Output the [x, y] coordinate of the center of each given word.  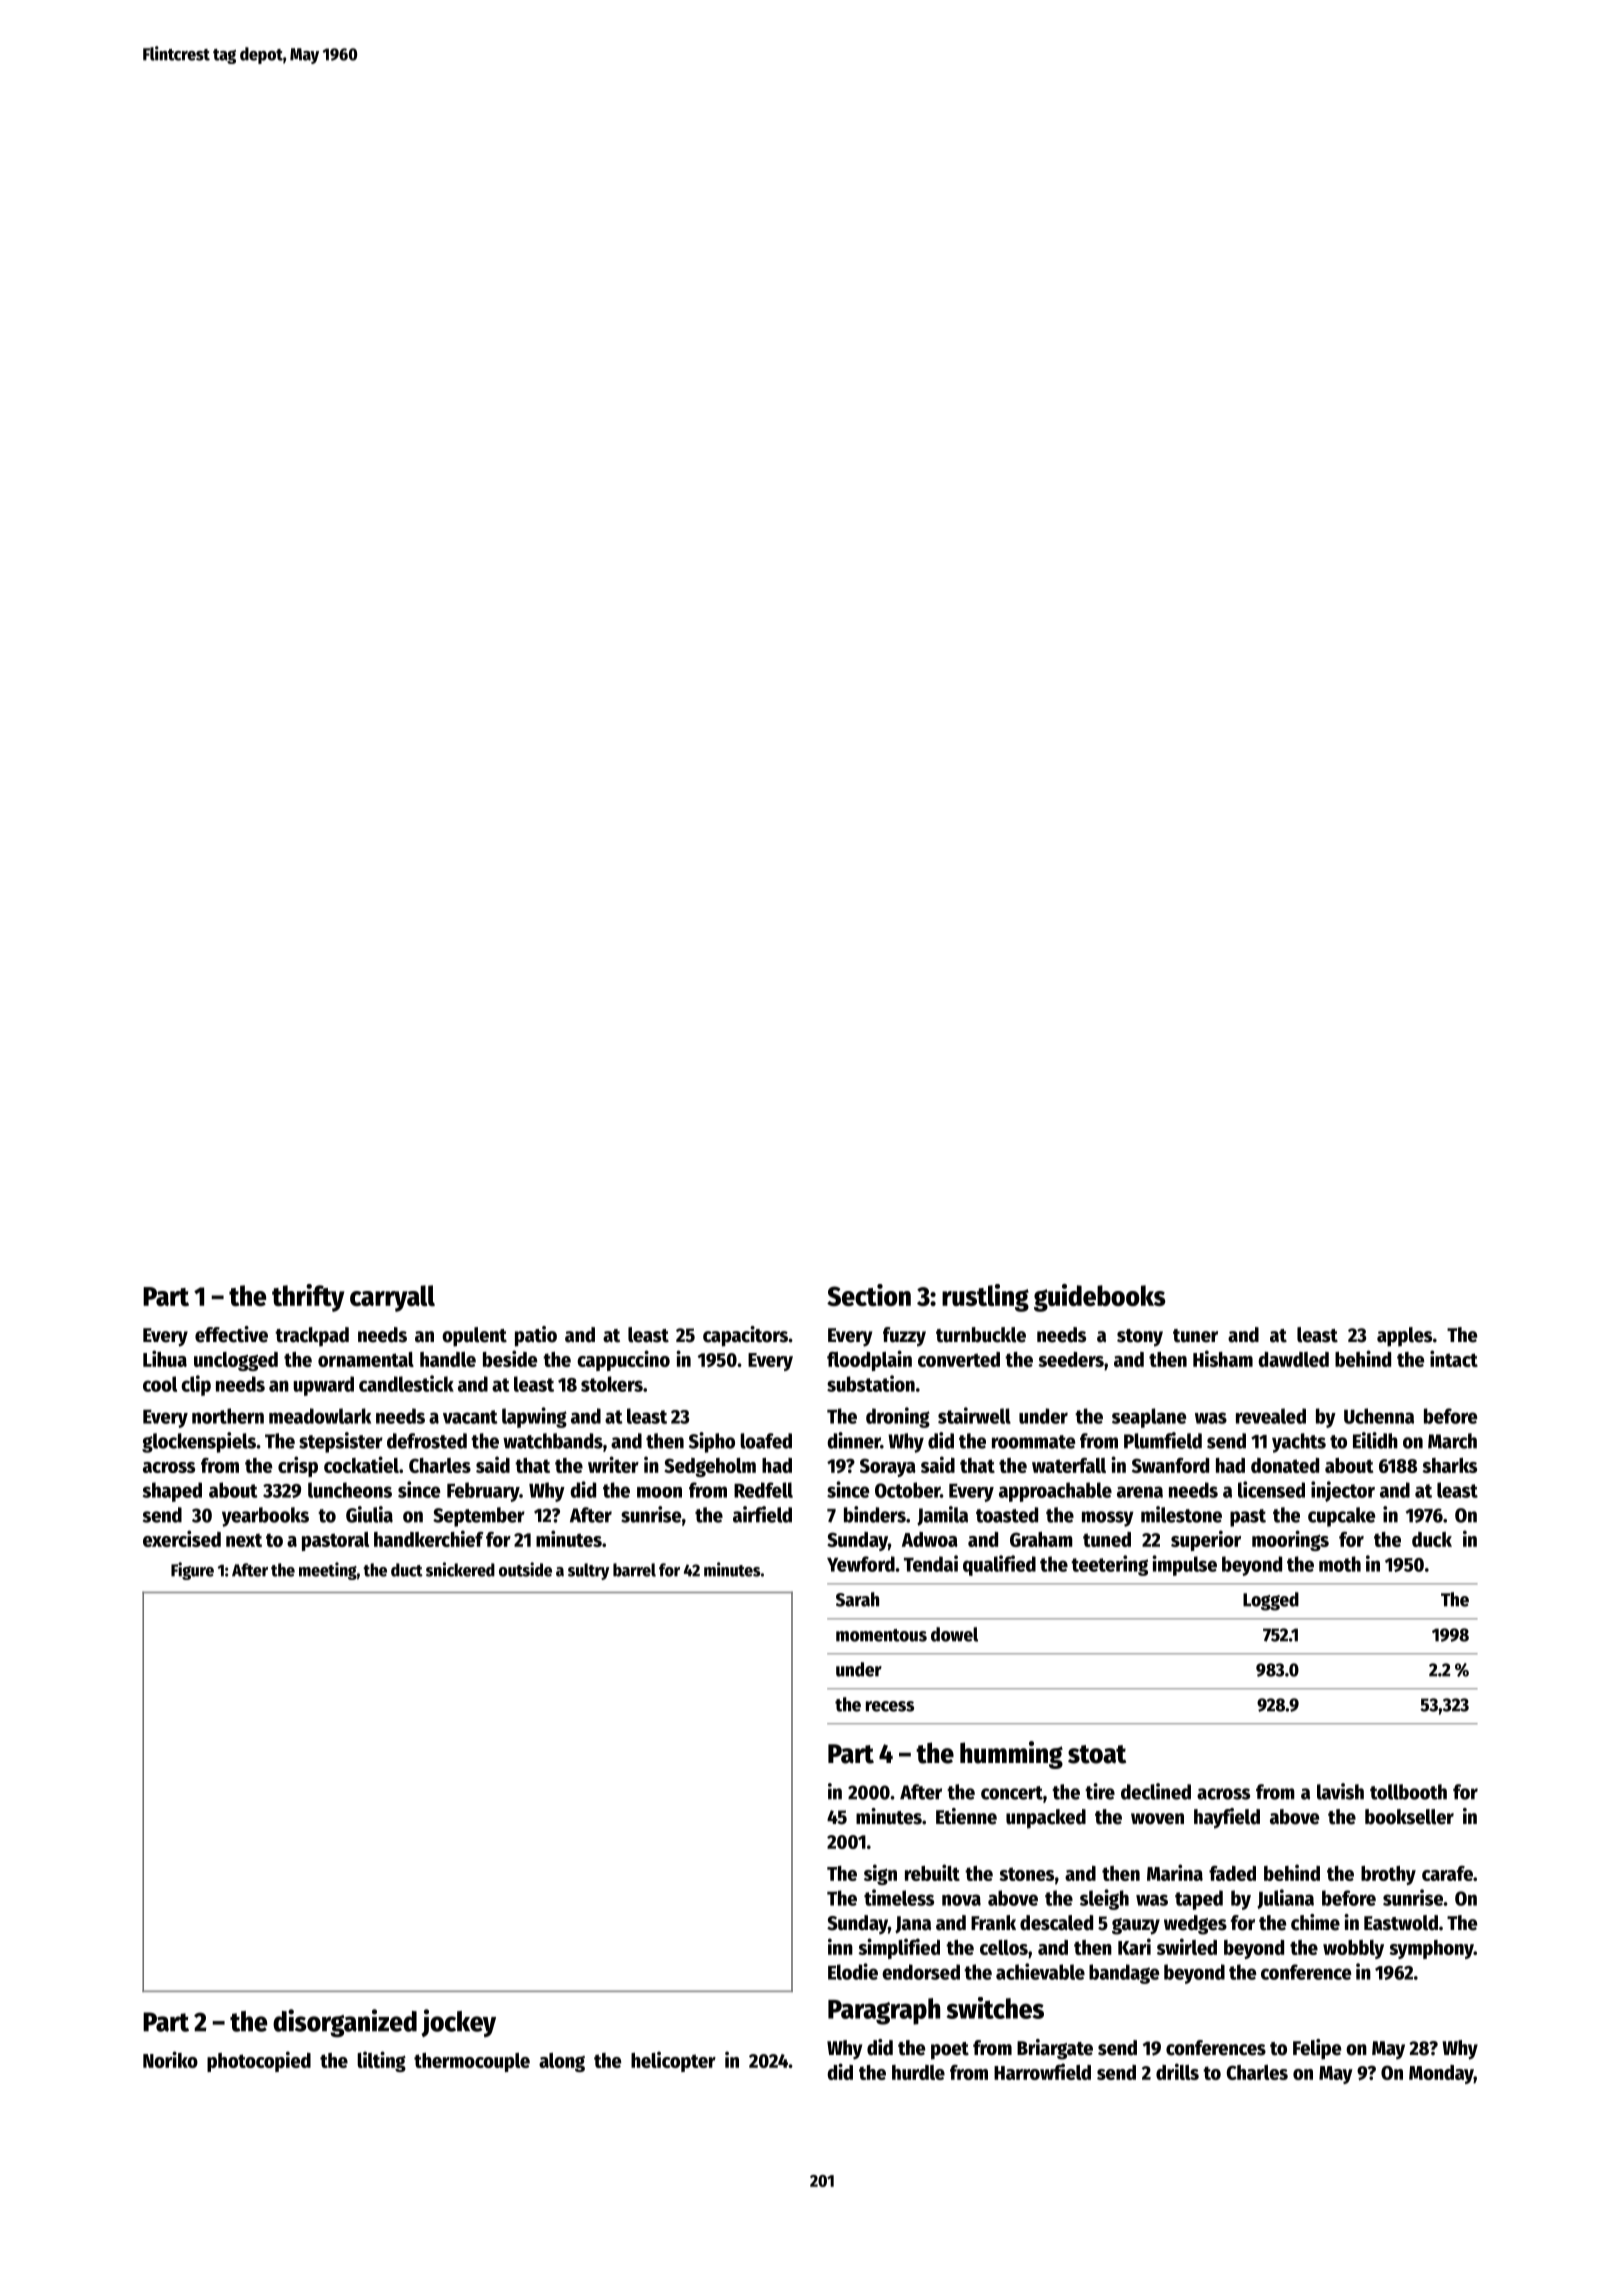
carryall [392, 1298]
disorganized [345, 2023]
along [562, 2062]
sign [880, 1874]
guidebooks [1100, 1298]
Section [869, 1295]
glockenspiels [199, 1442]
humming [1011, 1755]
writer [613, 1464]
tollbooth [1408, 1792]
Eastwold [1401, 1923]
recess [890, 1706]
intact [1454, 1358]
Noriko [170, 2059]
